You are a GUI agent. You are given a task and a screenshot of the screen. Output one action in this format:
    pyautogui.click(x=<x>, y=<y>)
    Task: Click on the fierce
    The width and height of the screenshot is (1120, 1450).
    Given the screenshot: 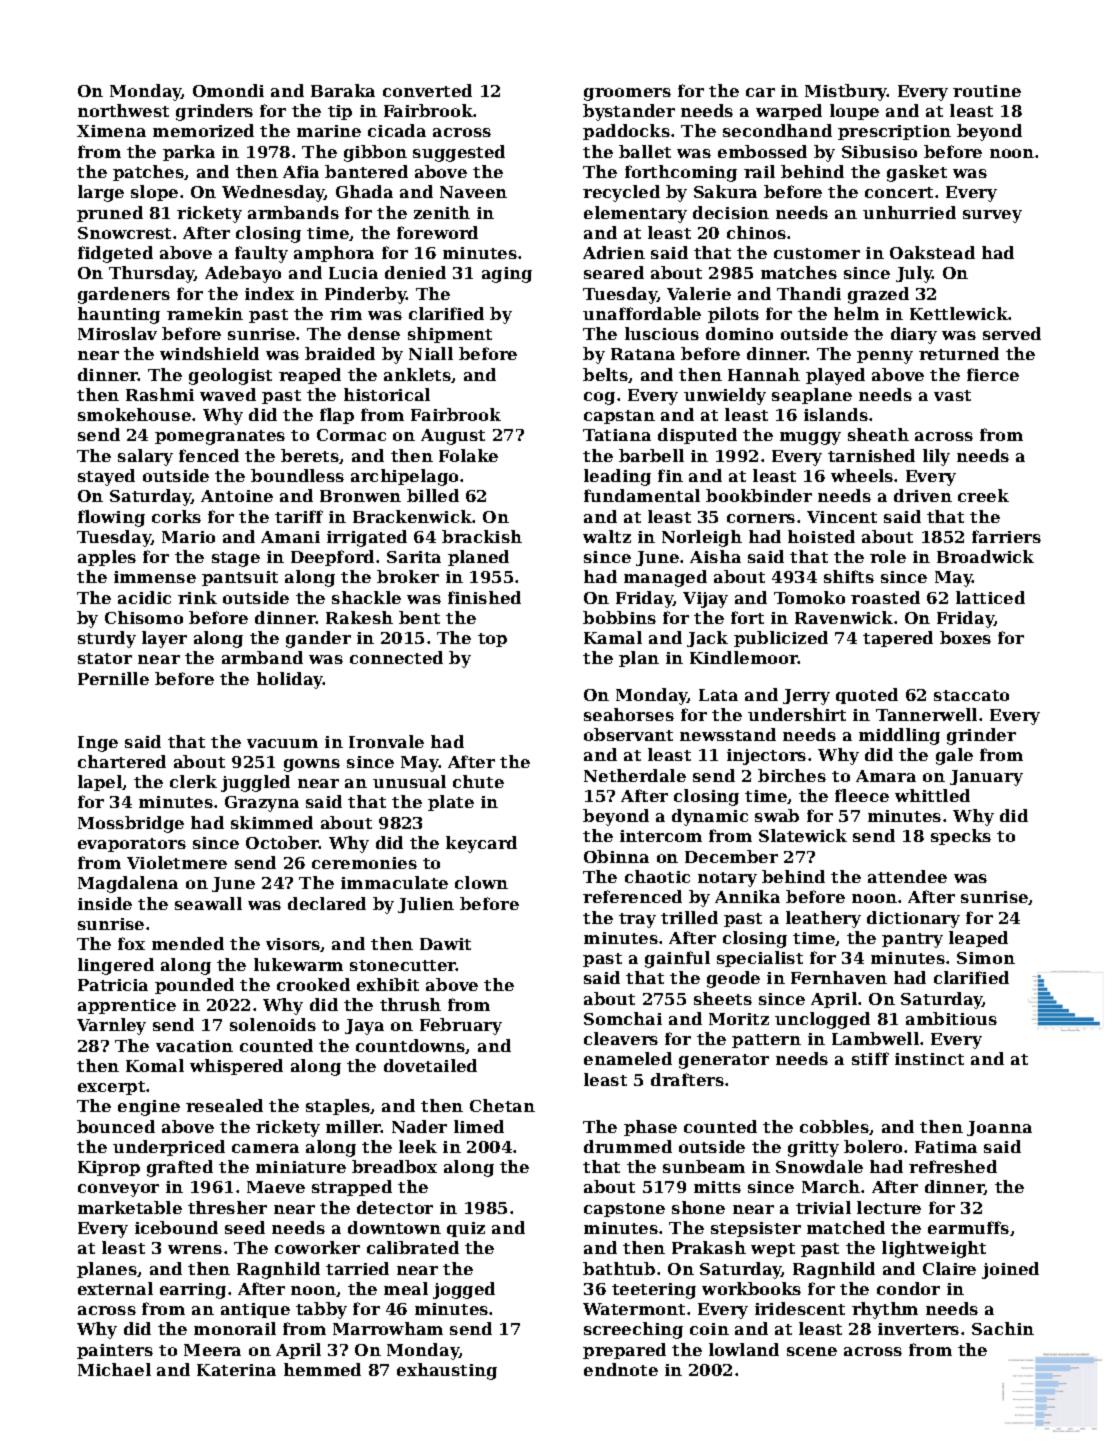 What is the action you would take?
    pyautogui.click(x=993, y=374)
